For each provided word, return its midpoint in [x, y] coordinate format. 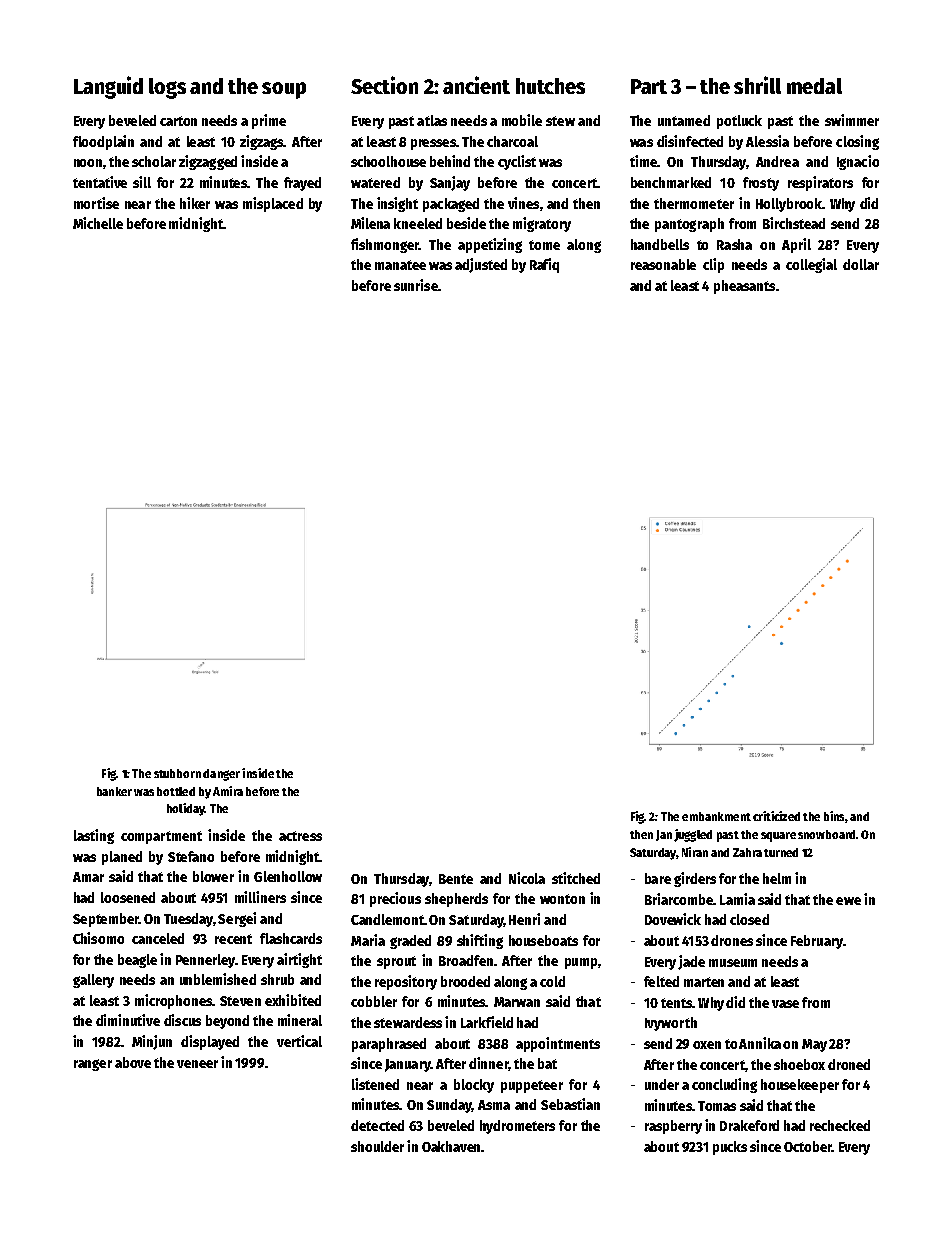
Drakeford [749, 1125]
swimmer [852, 120]
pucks [730, 1148]
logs [167, 88]
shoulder [377, 1146]
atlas [432, 120]
